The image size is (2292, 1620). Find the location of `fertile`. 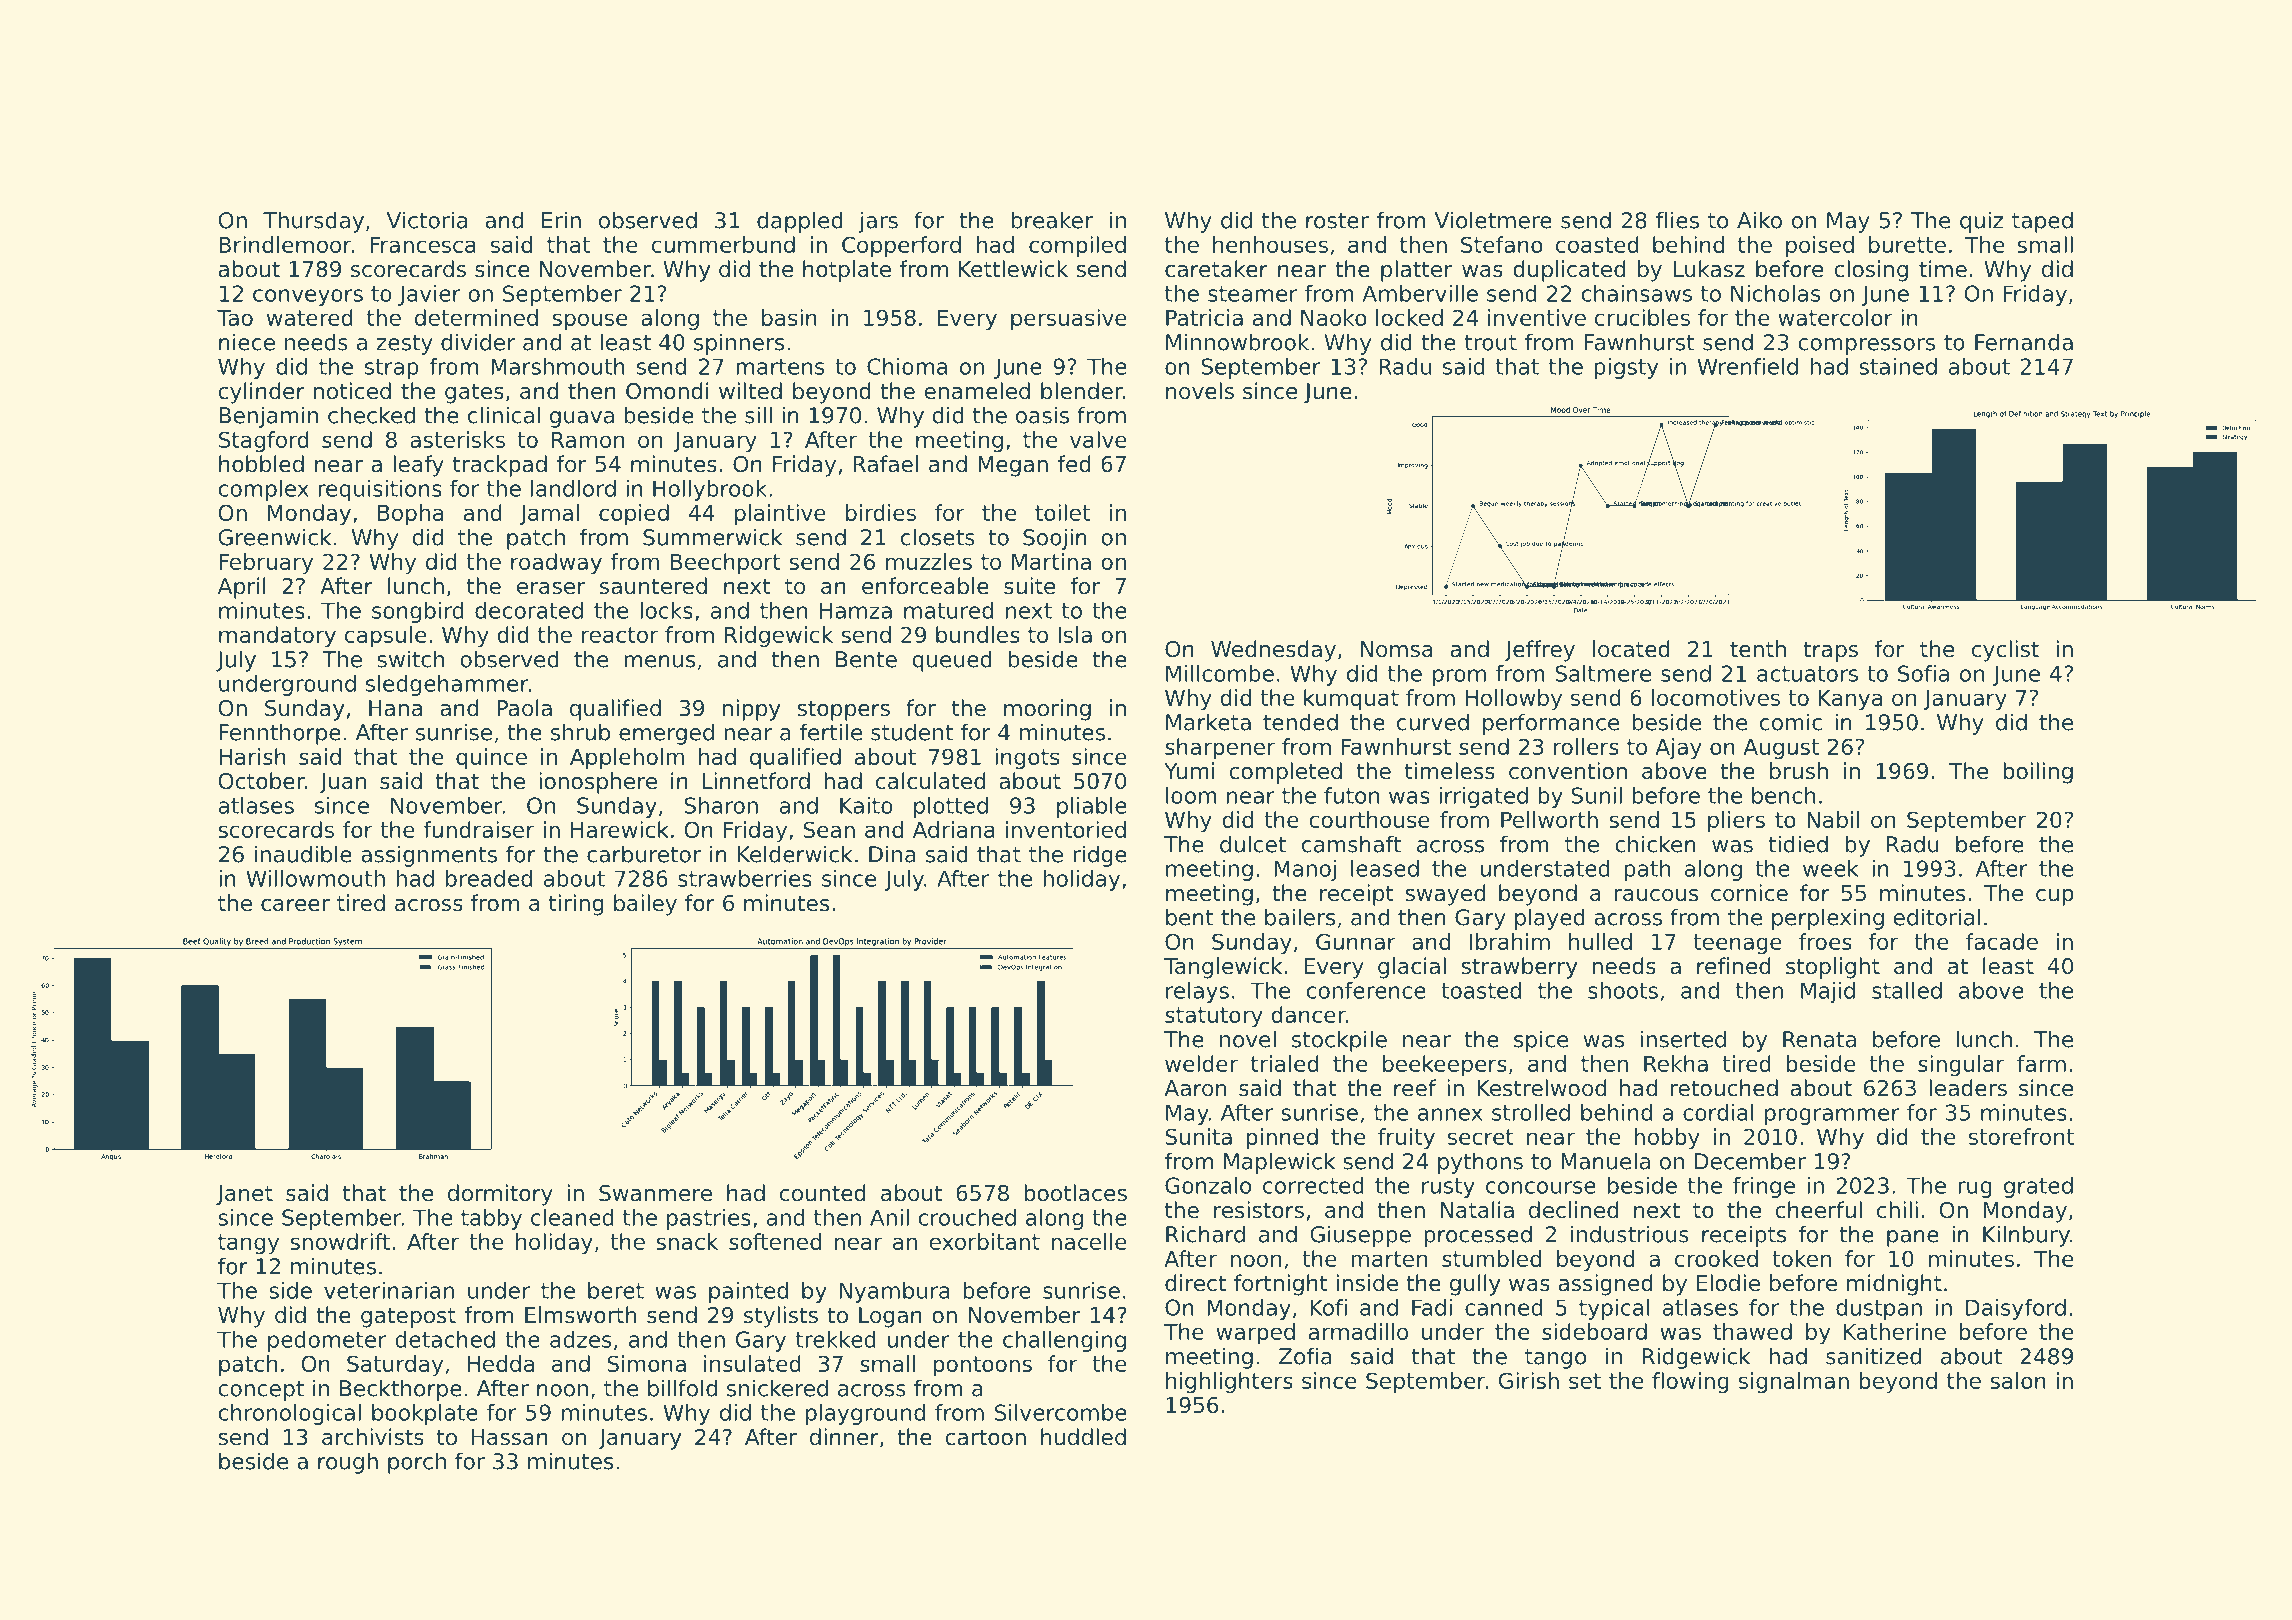

fertile is located at coordinates (831, 732).
